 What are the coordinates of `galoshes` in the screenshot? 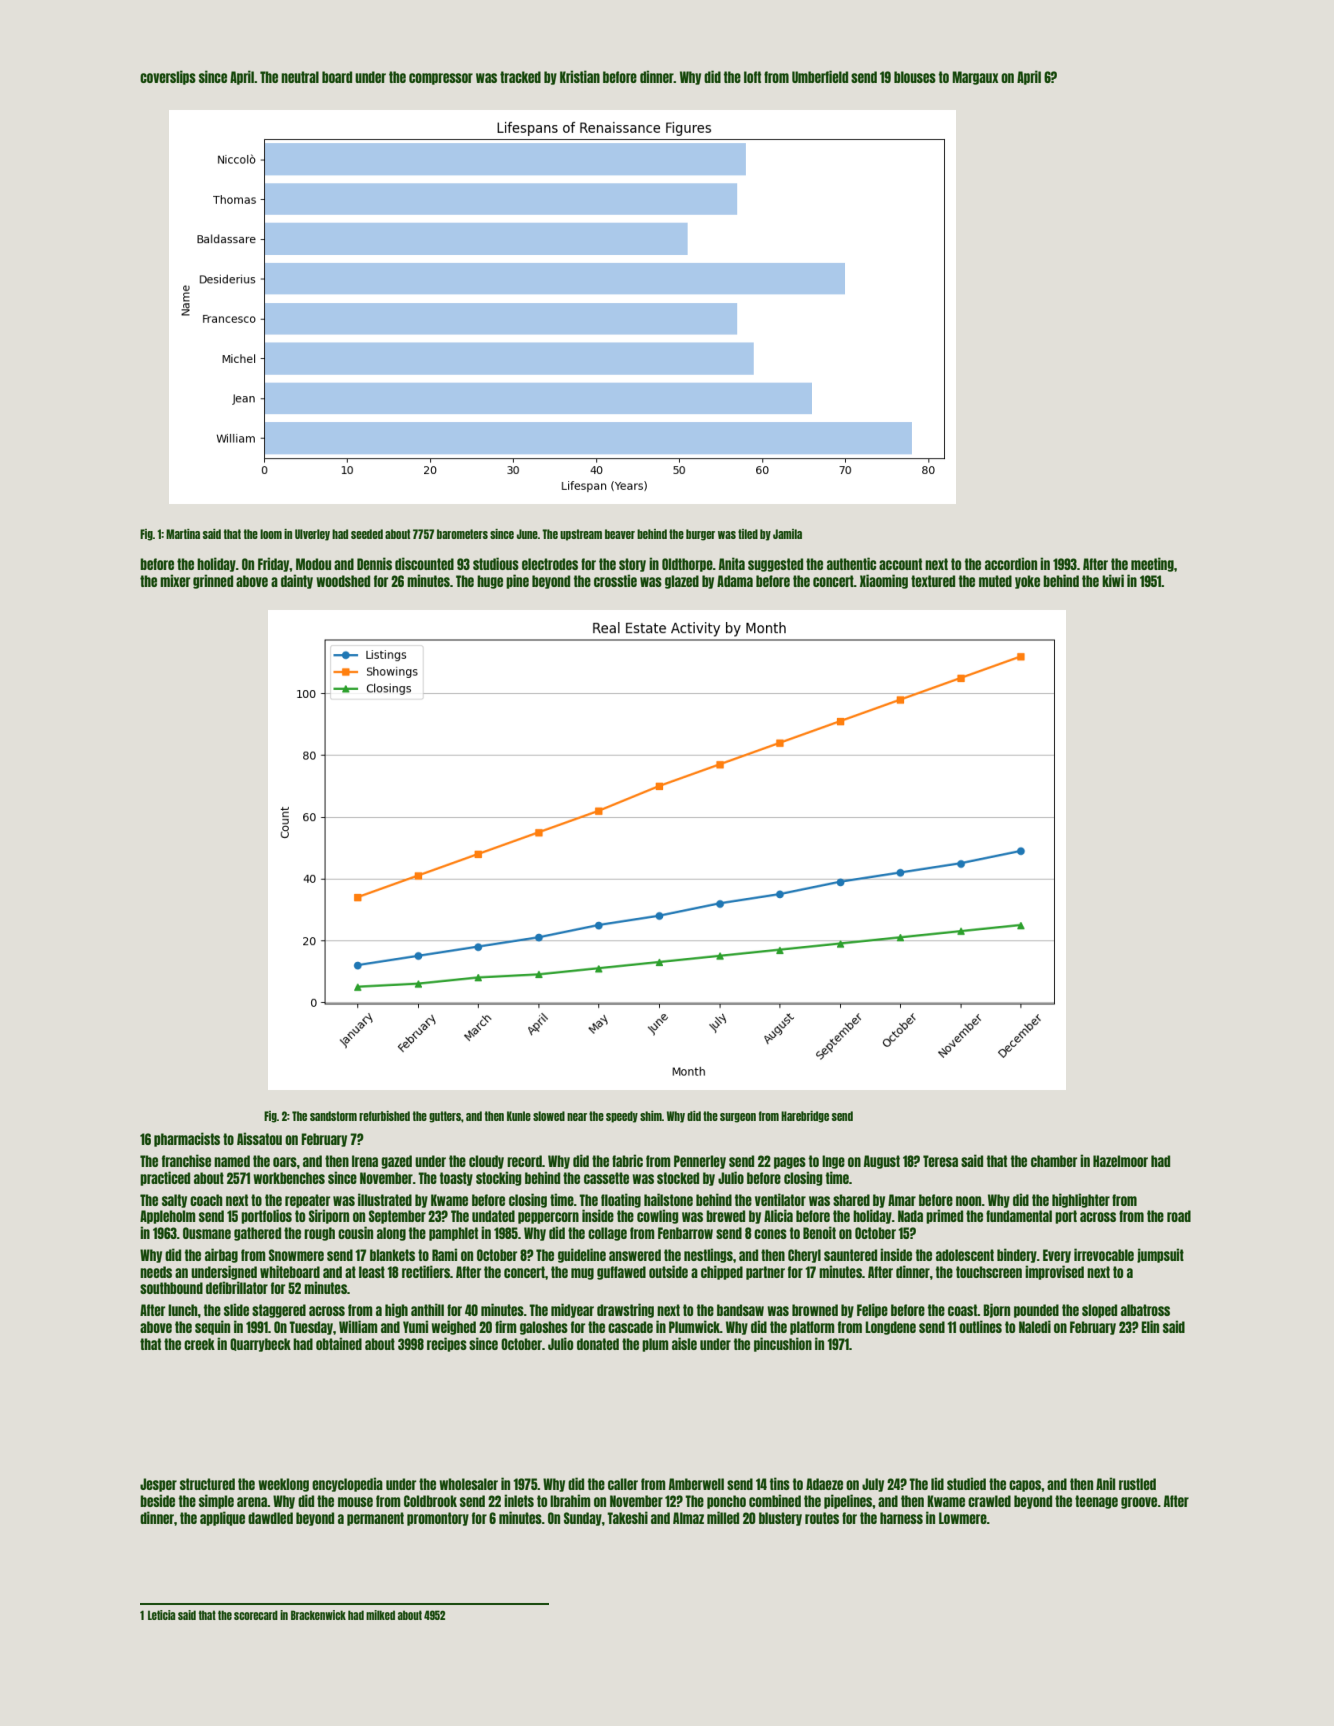 It's located at (544, 1328).
